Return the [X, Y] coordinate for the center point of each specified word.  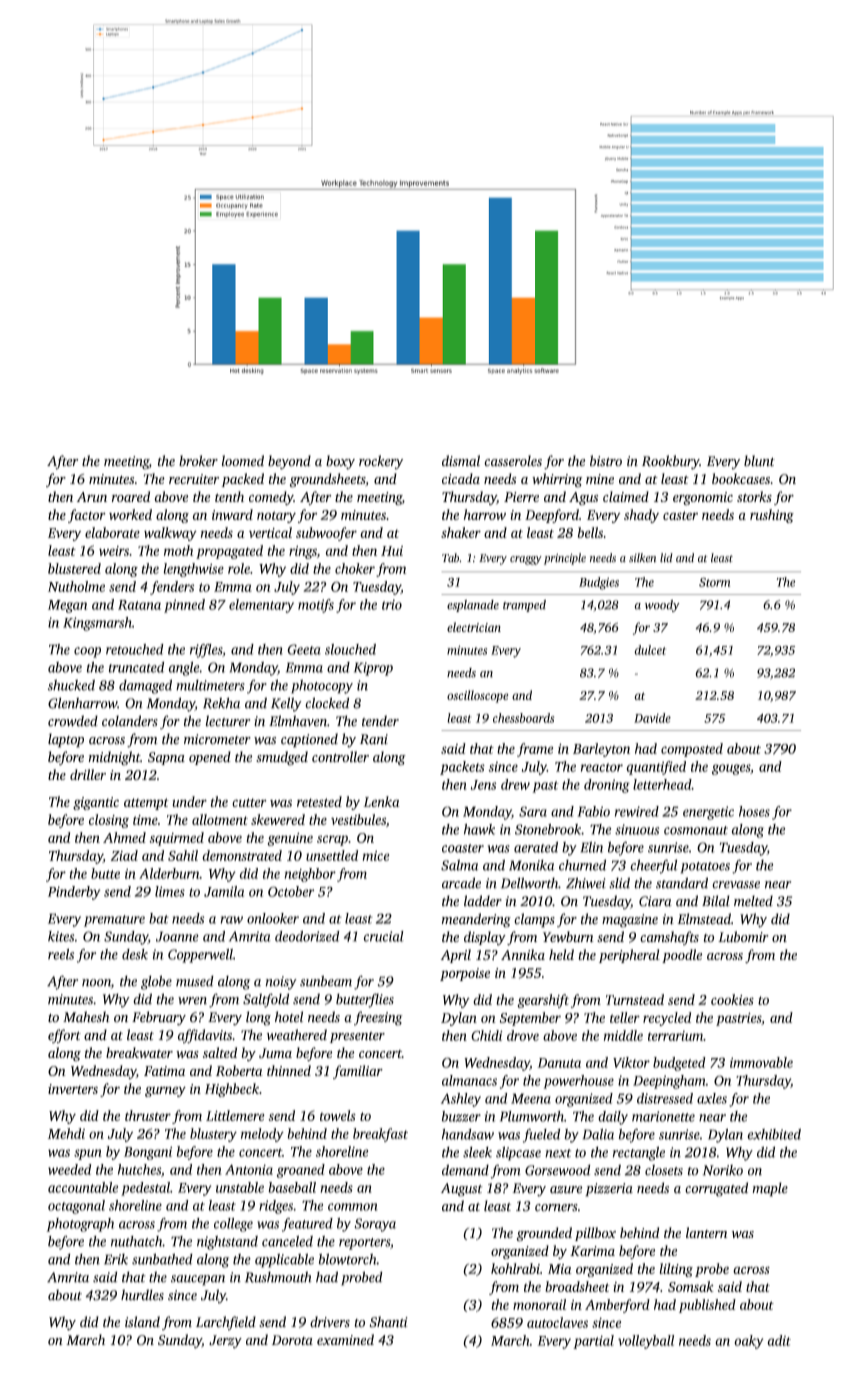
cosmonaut [696, 830]
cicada [461, 478]
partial [593, 1342]
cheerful [653, 866]
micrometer [217, 739]
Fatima [164, 1071]
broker [198, 461]
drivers [330, 1322]
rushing [772, 516]
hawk [479, 829]
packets [462, 768]
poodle [682, 956]
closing [109, 821]
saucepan [198, 1280]
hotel [289, 1017]
